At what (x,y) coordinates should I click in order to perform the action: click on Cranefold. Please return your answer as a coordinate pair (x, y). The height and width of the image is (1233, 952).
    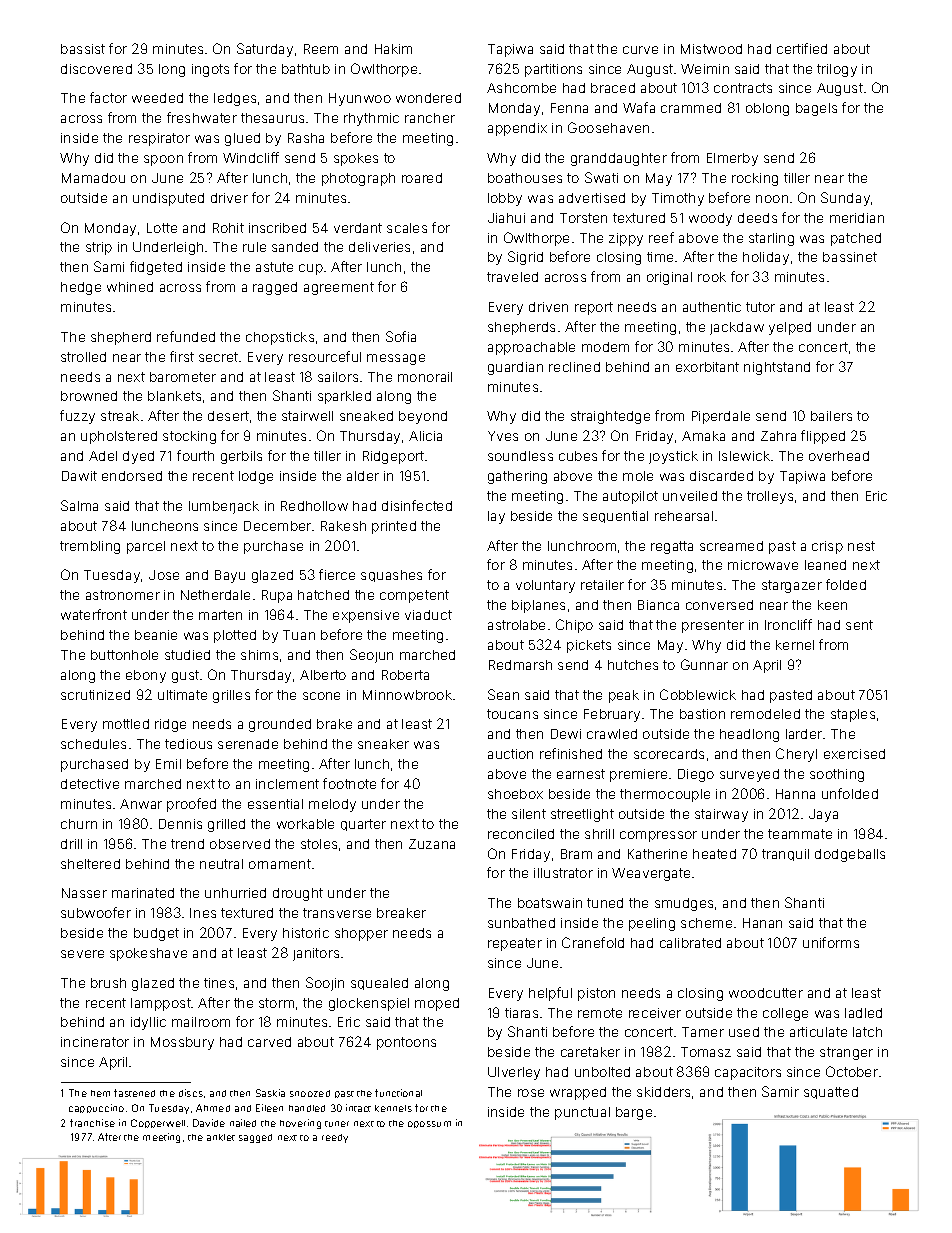
    Looking at the image, I should click on (593, 942).
